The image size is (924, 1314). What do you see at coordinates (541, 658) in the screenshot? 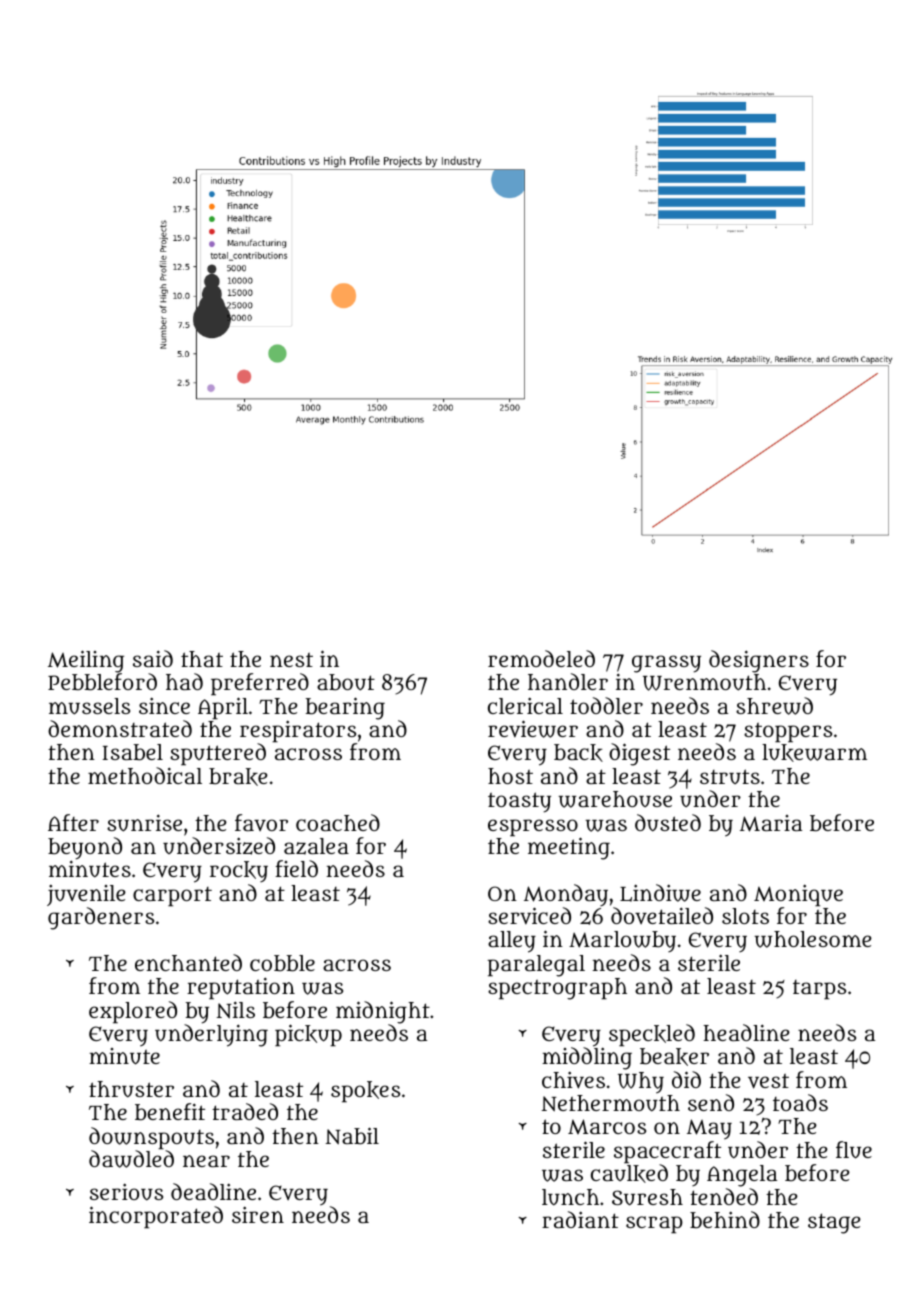
I see `remodeled` at bounding box center [541, 658].
